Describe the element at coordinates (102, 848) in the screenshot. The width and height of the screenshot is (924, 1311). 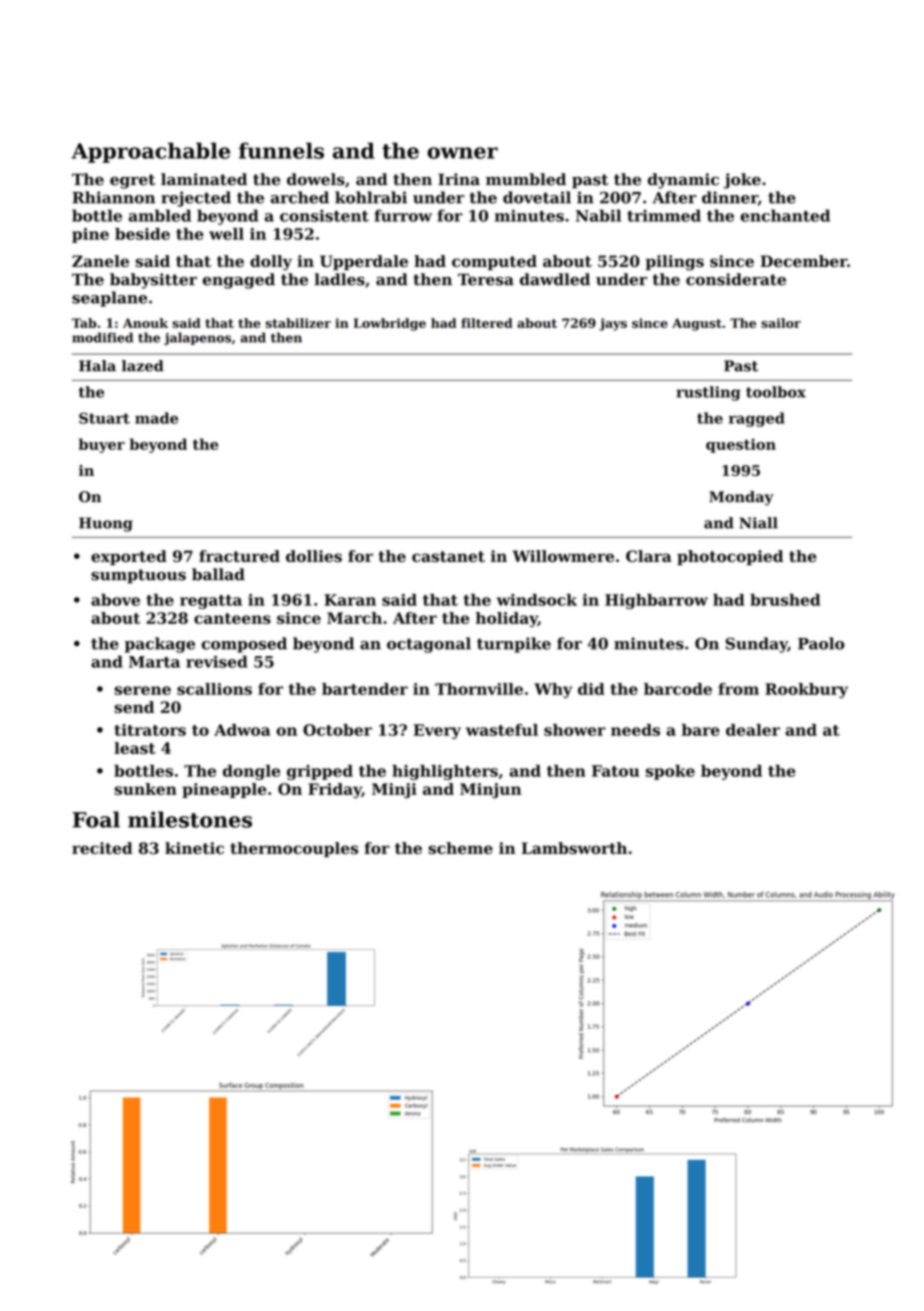
I see `recited` at that location.
